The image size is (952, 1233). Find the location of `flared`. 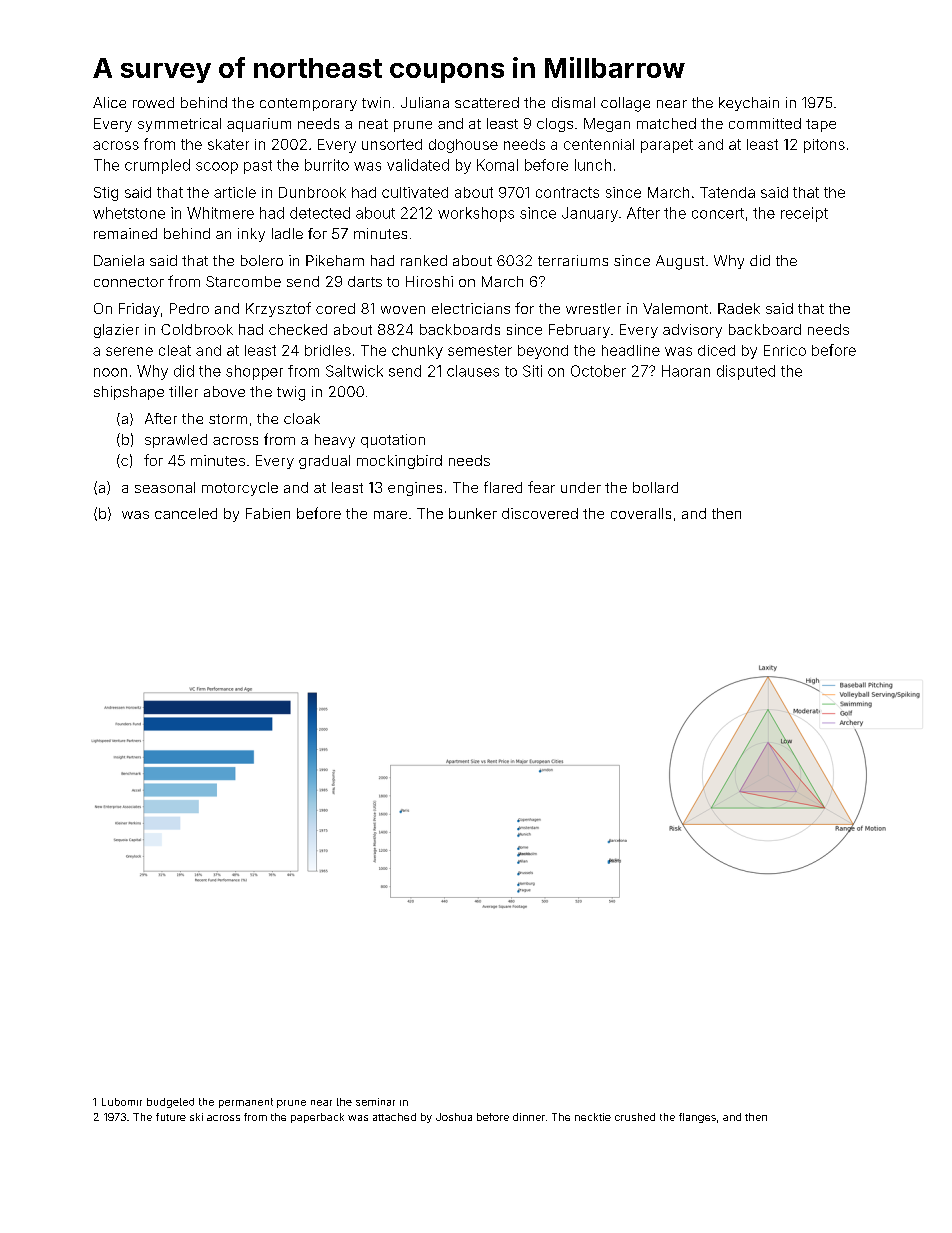

flared is located at coordinates (503, 487).
